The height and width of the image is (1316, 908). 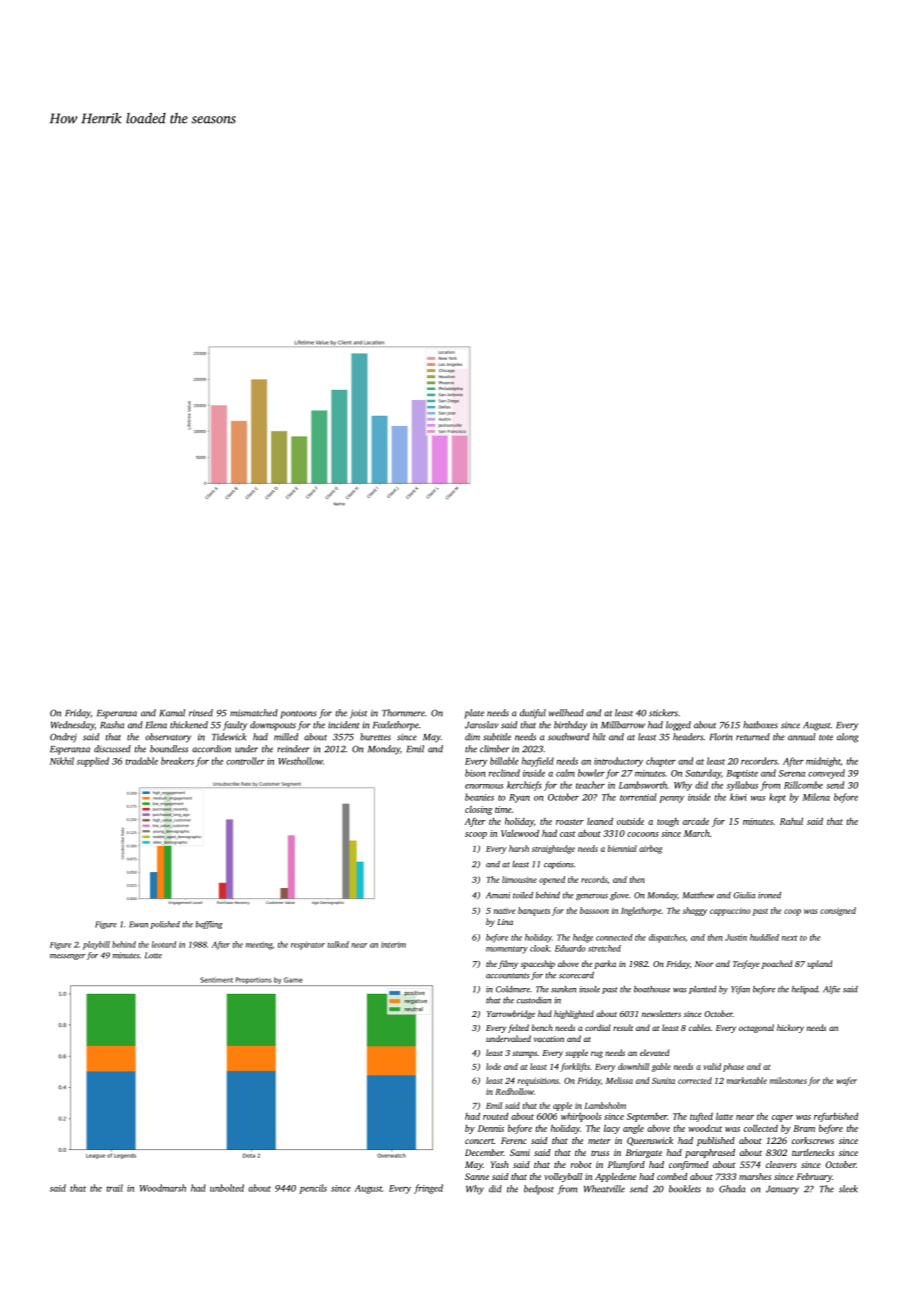 What do you see at coordinates (507, 950) in the image?
I see `momentary` at bounding box center [507, 950].
